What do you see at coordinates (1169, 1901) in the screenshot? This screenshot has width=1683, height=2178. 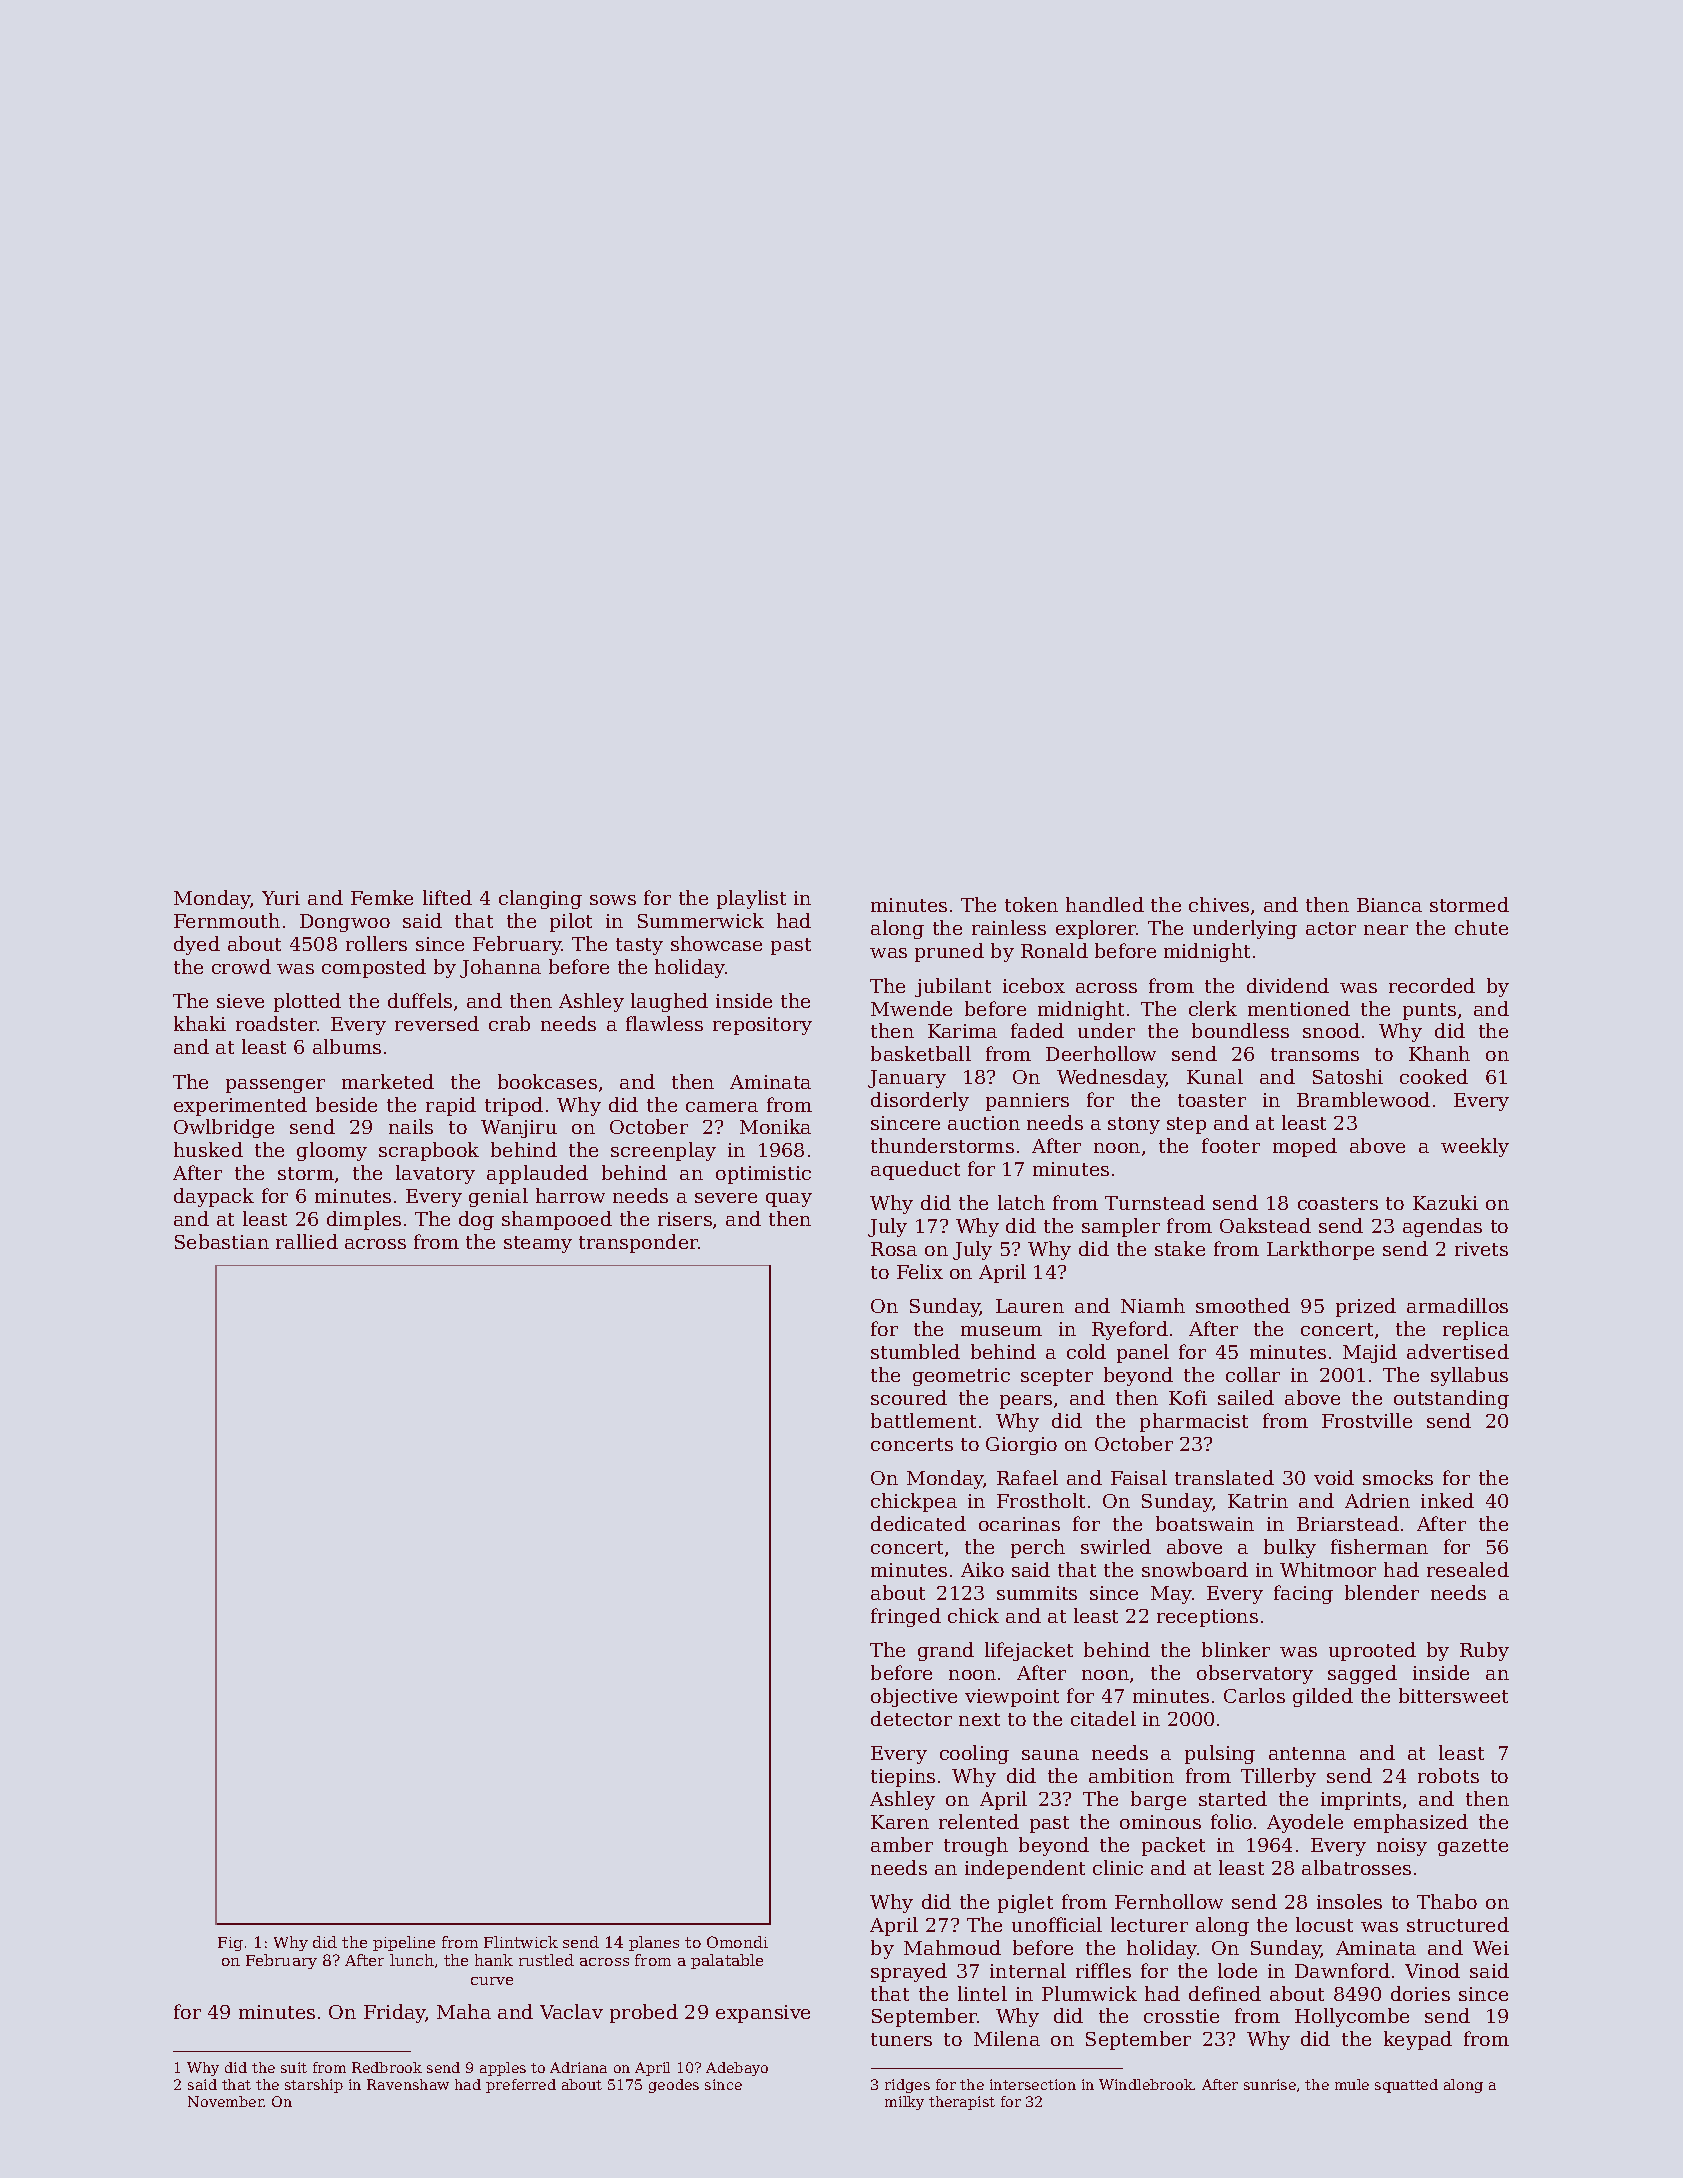 I see `Fernhollow` at bounding box center [1169, 1901].
